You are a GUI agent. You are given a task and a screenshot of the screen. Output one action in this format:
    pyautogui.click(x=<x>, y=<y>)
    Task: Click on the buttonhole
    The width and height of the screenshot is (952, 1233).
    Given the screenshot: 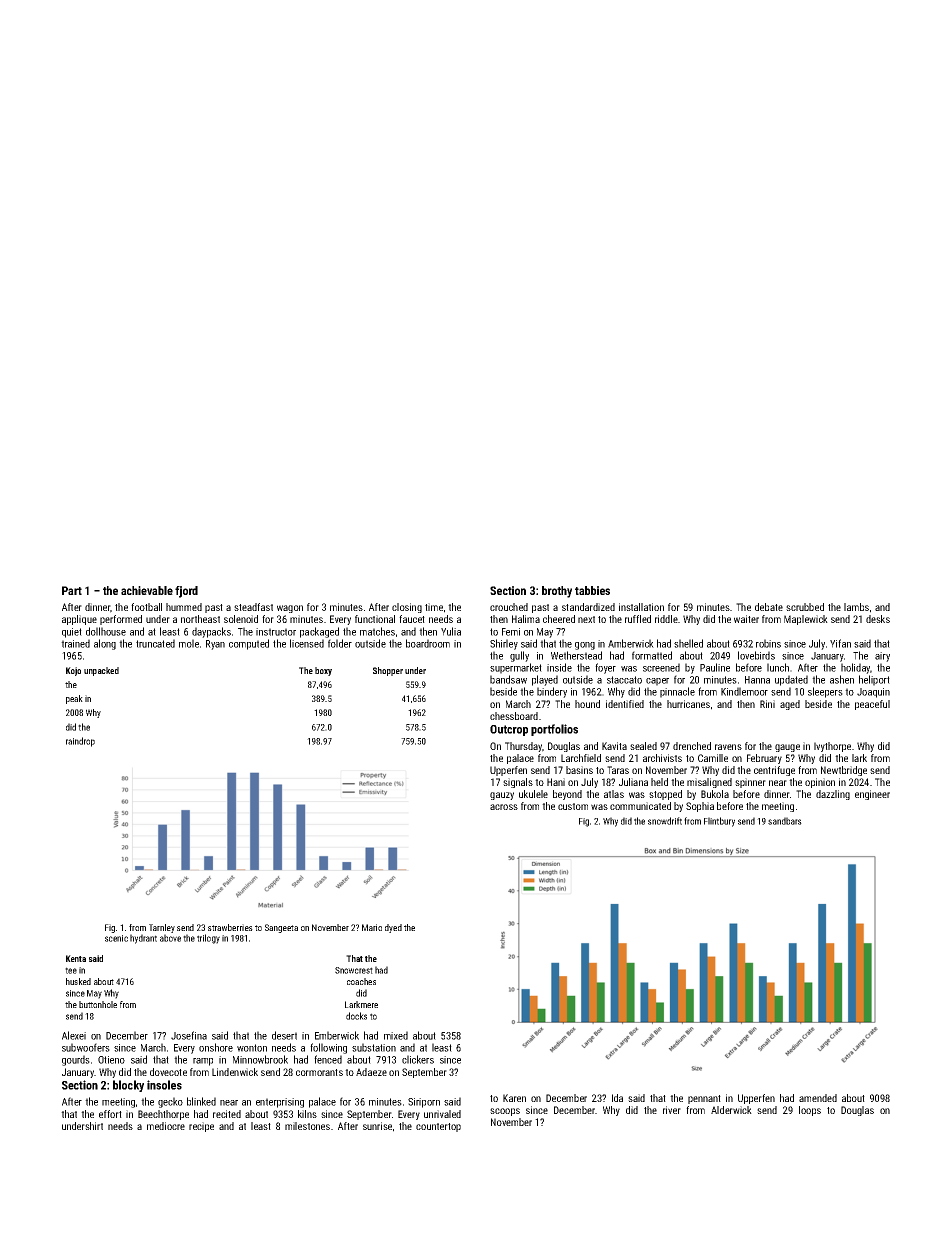 What is the action you would take?
    pyautogui.click(x=98, y=1004)
